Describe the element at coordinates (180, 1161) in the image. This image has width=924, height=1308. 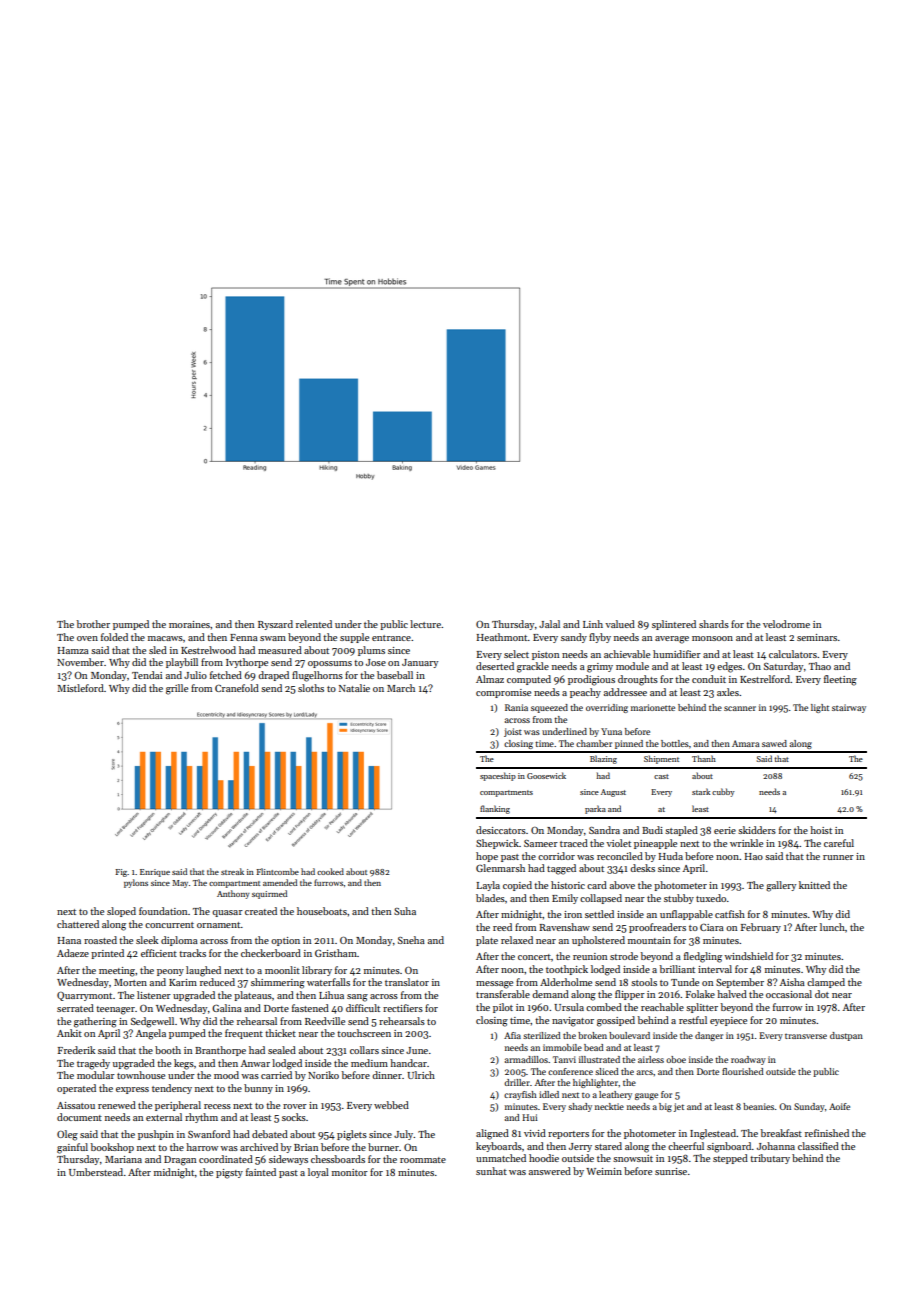
I see `Dragan` at that location.
